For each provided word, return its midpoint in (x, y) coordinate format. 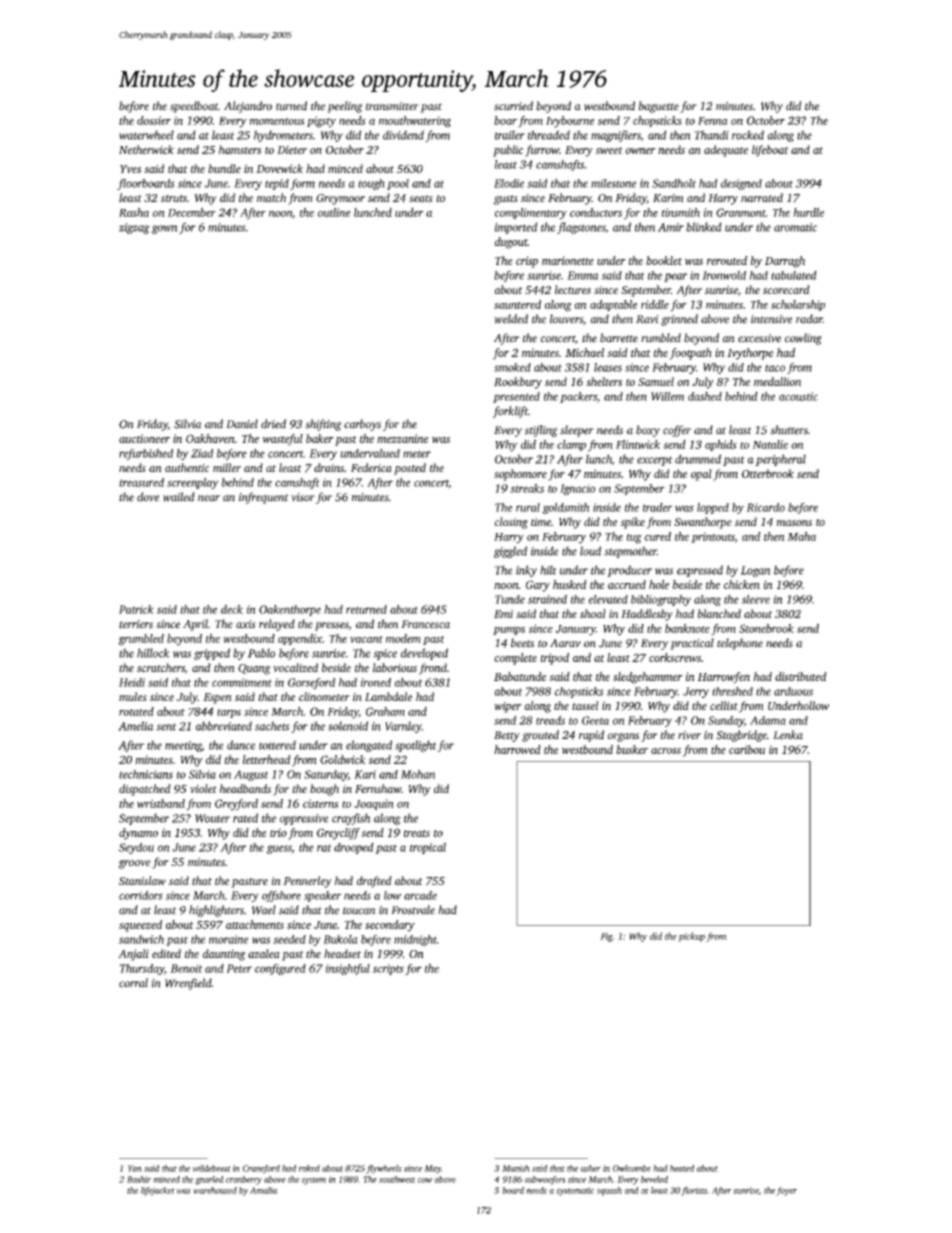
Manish (516, 1168)
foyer (786, 1191)
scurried (513, 106)
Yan (135, 1168)
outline (334, 212)
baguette (658, 107)
